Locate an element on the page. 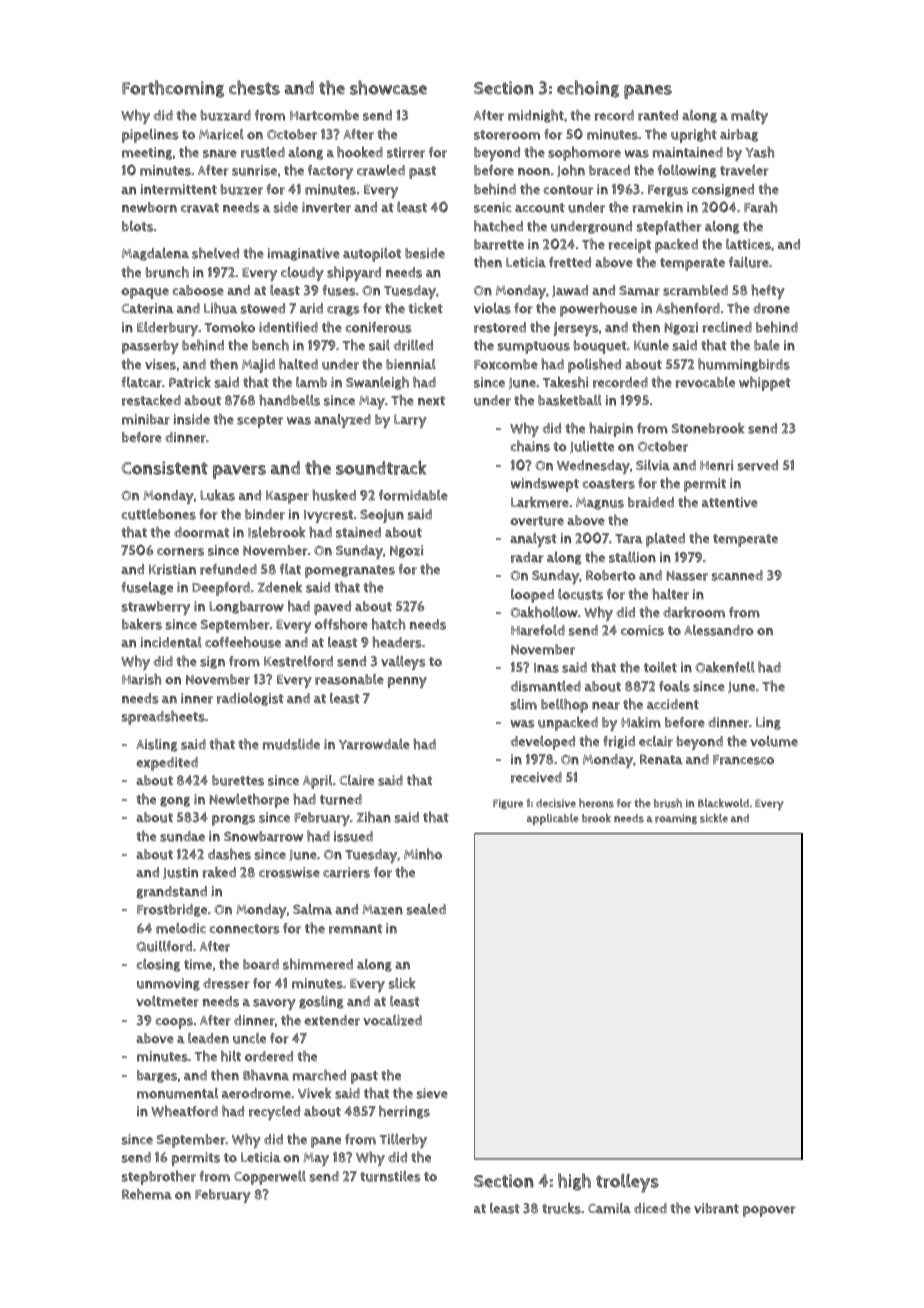 The image size is (924, 1308). chests is located at coordinates (254, 87).
